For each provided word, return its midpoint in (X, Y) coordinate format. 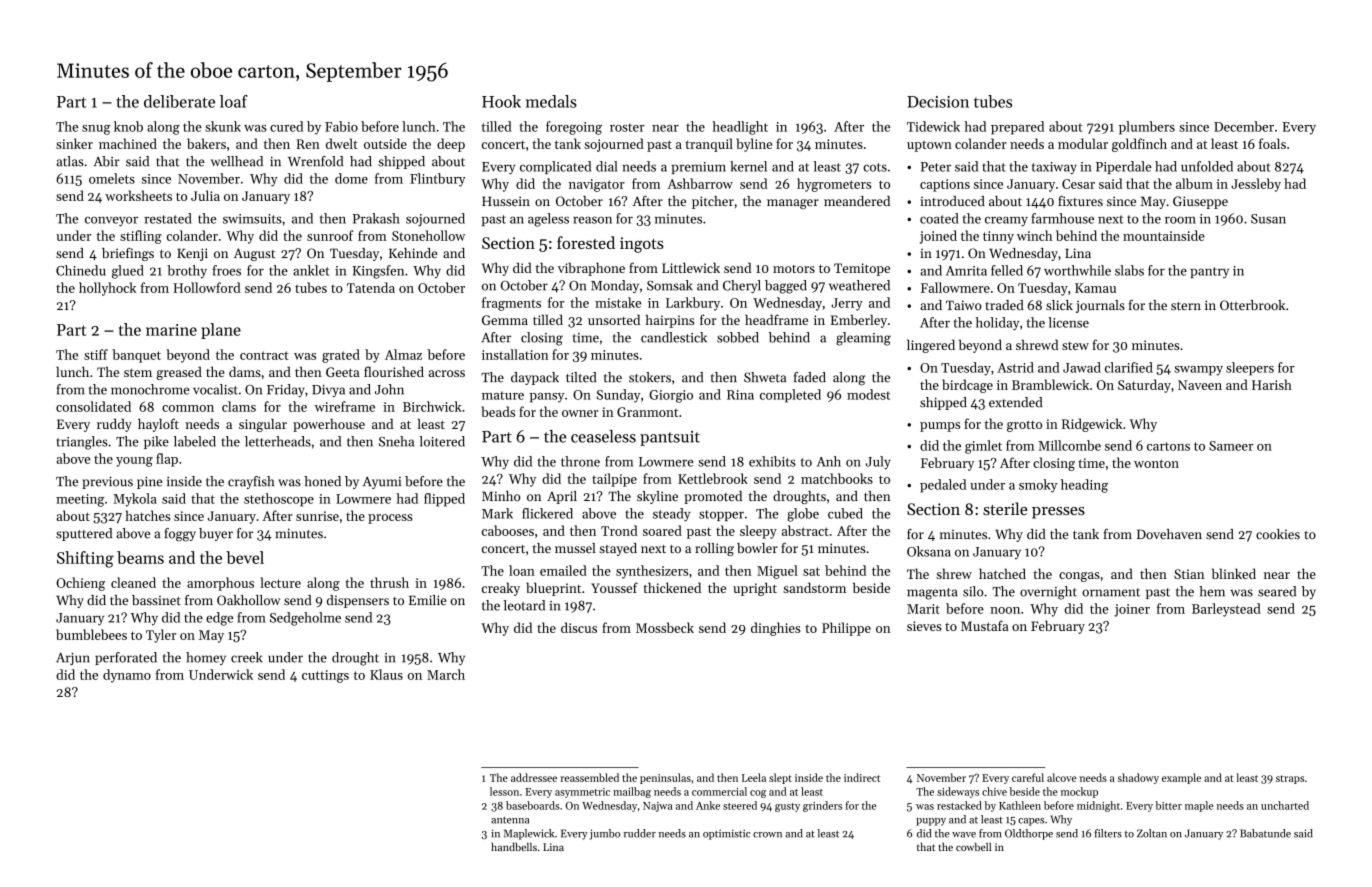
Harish (1272, 384)
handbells (514, 847)
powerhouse (329, 425)
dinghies (775, 629)
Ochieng (80, 584)
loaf (234, 101)
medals (551, 101)
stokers (650, 377)
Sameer (1231, 446)
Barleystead (1226, 610)
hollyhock (107, 289)
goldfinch (1139, 145)
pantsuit (670, 438)
